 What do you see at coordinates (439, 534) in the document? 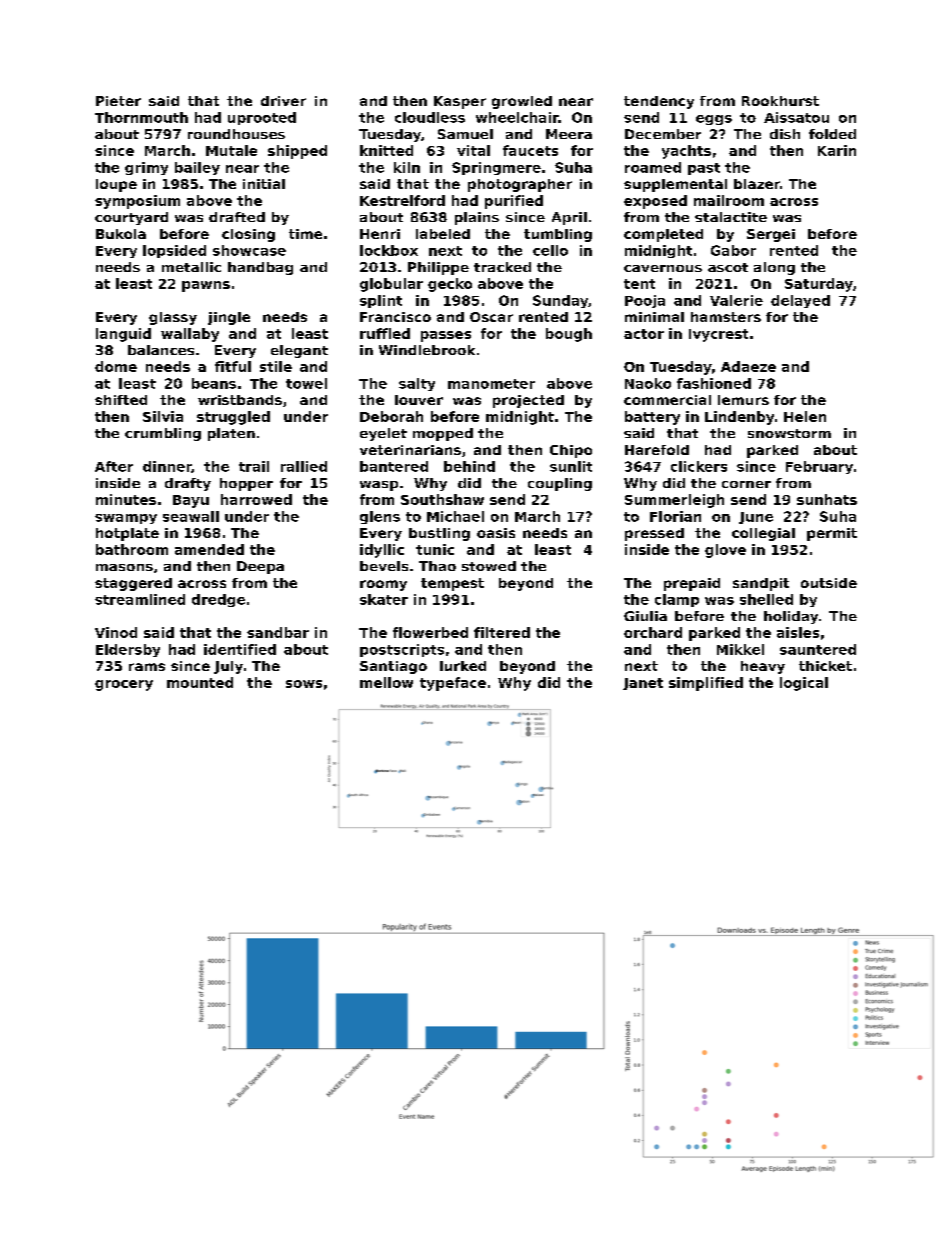
I see `bustling` at bounding box center [439, 534].
